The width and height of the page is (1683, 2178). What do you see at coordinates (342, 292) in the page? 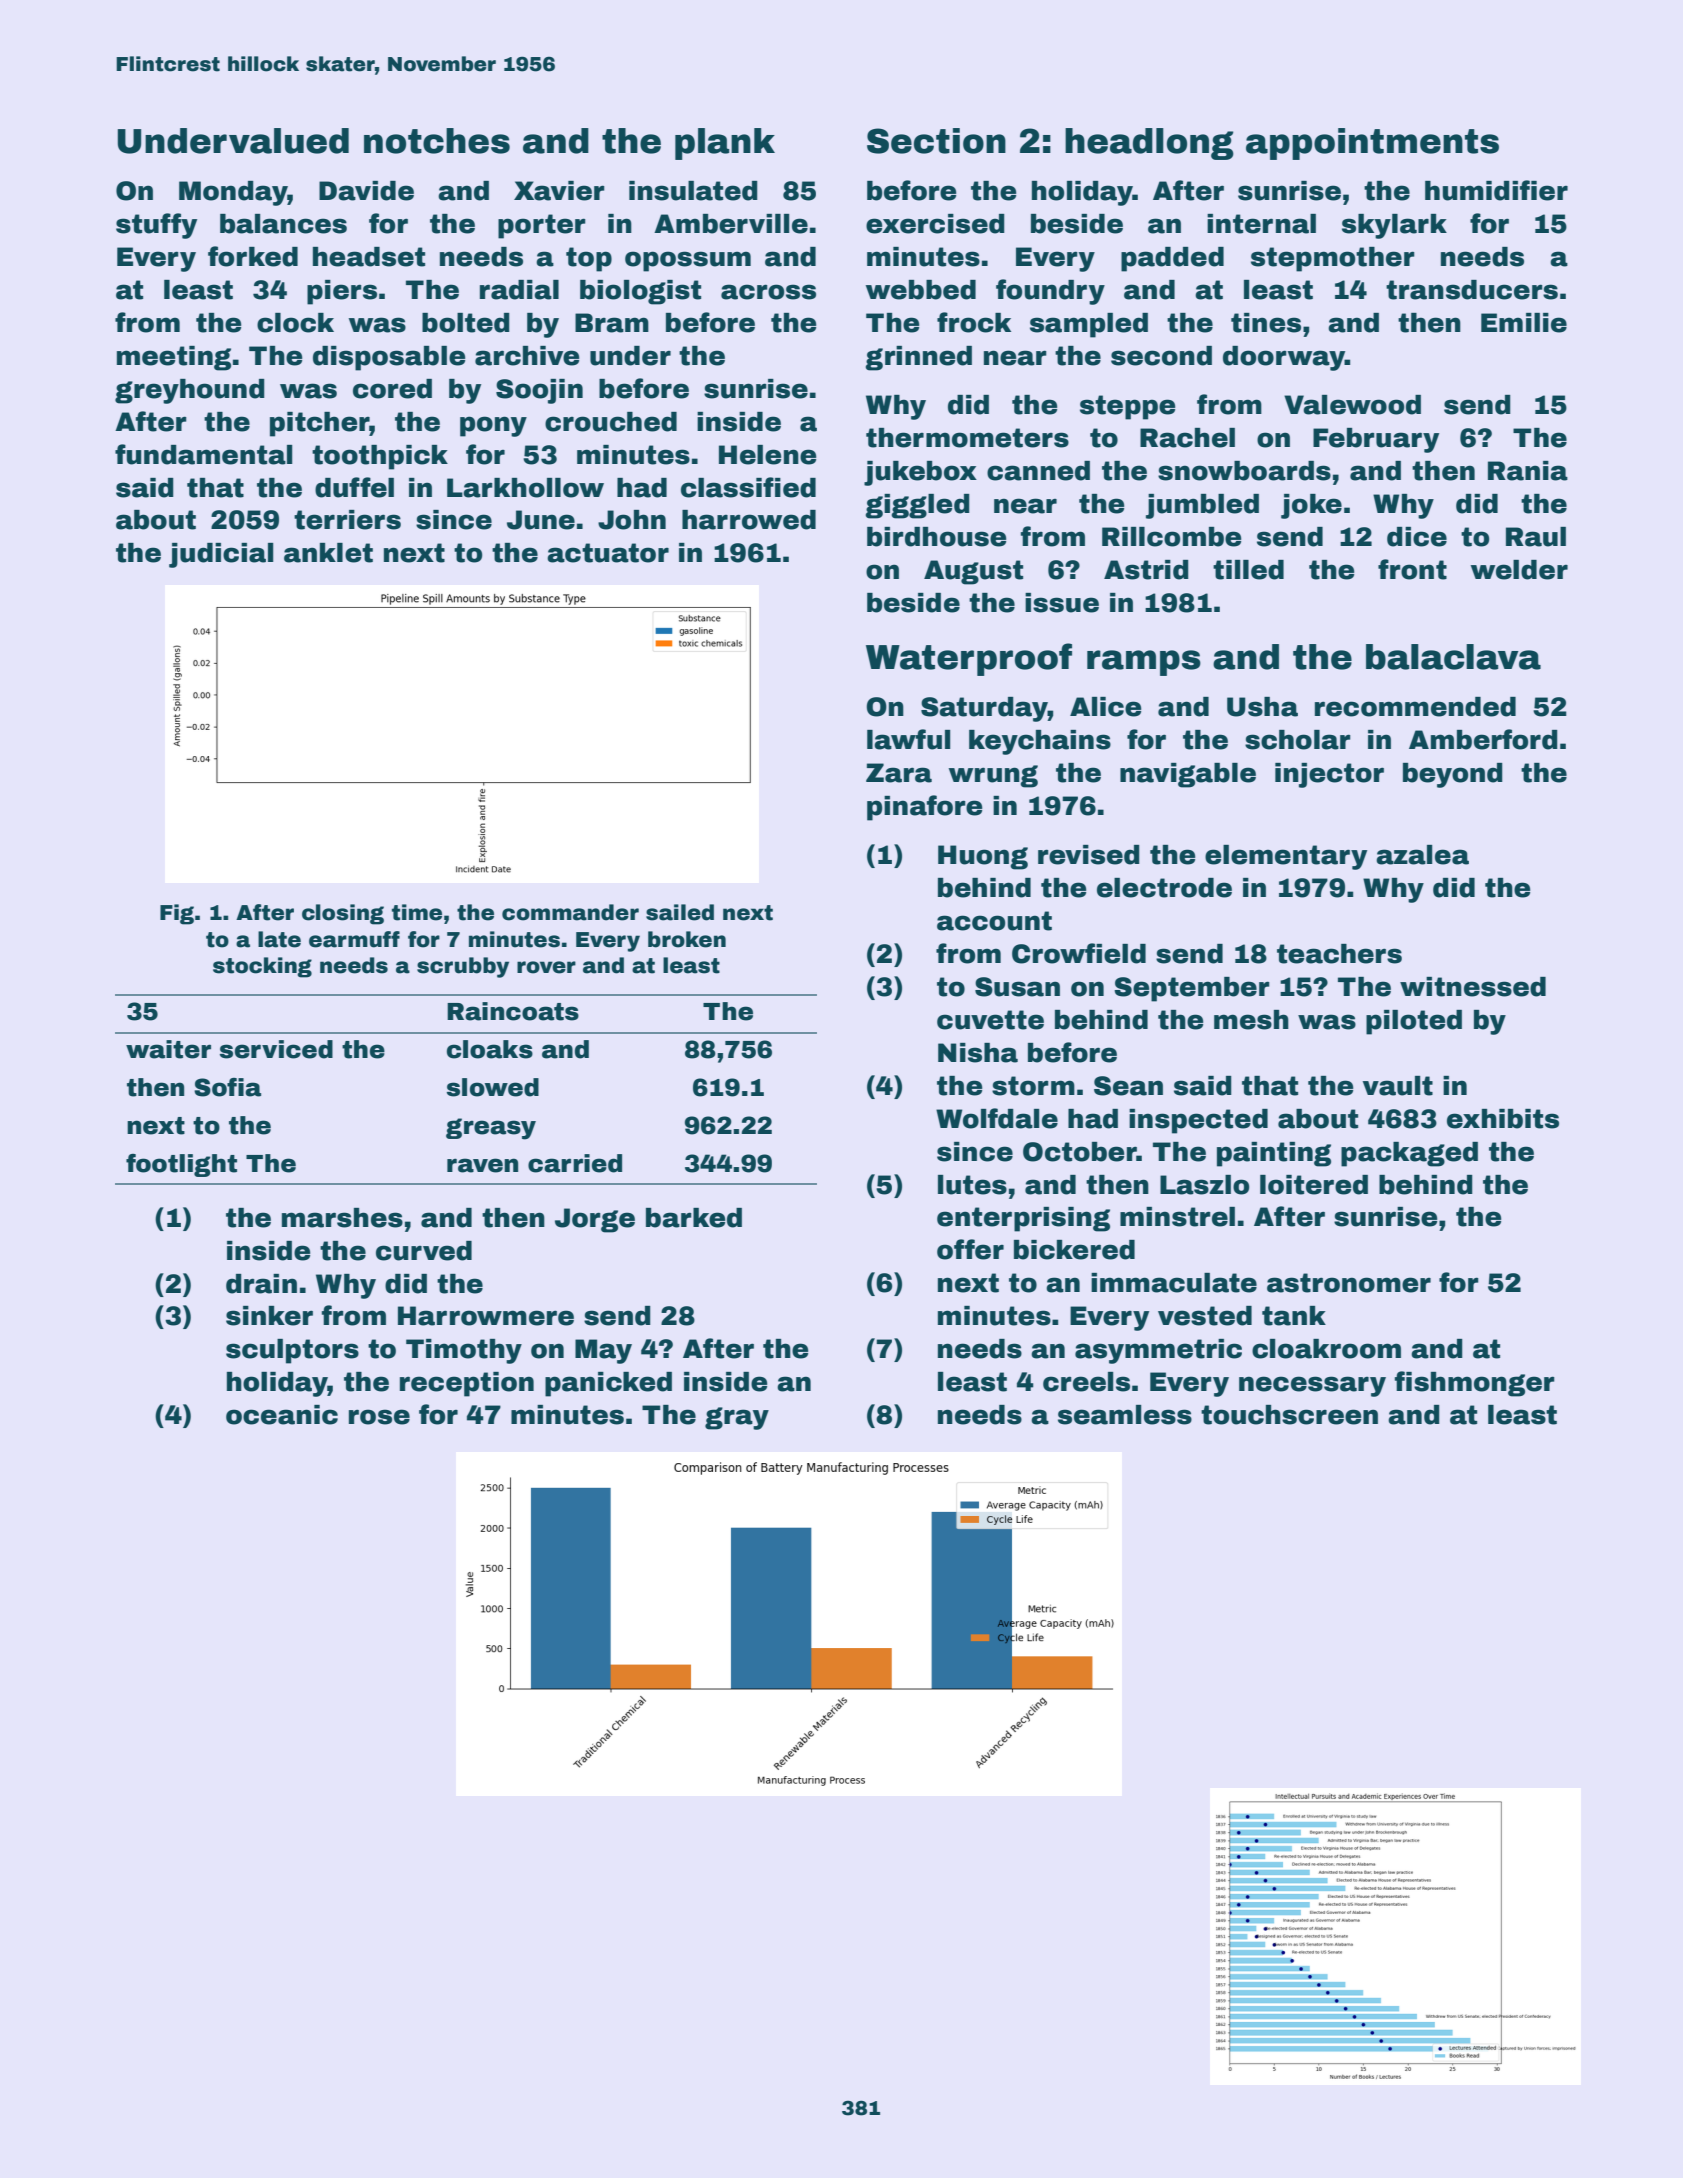
I see `piers` at bounding box center [342, 292].
